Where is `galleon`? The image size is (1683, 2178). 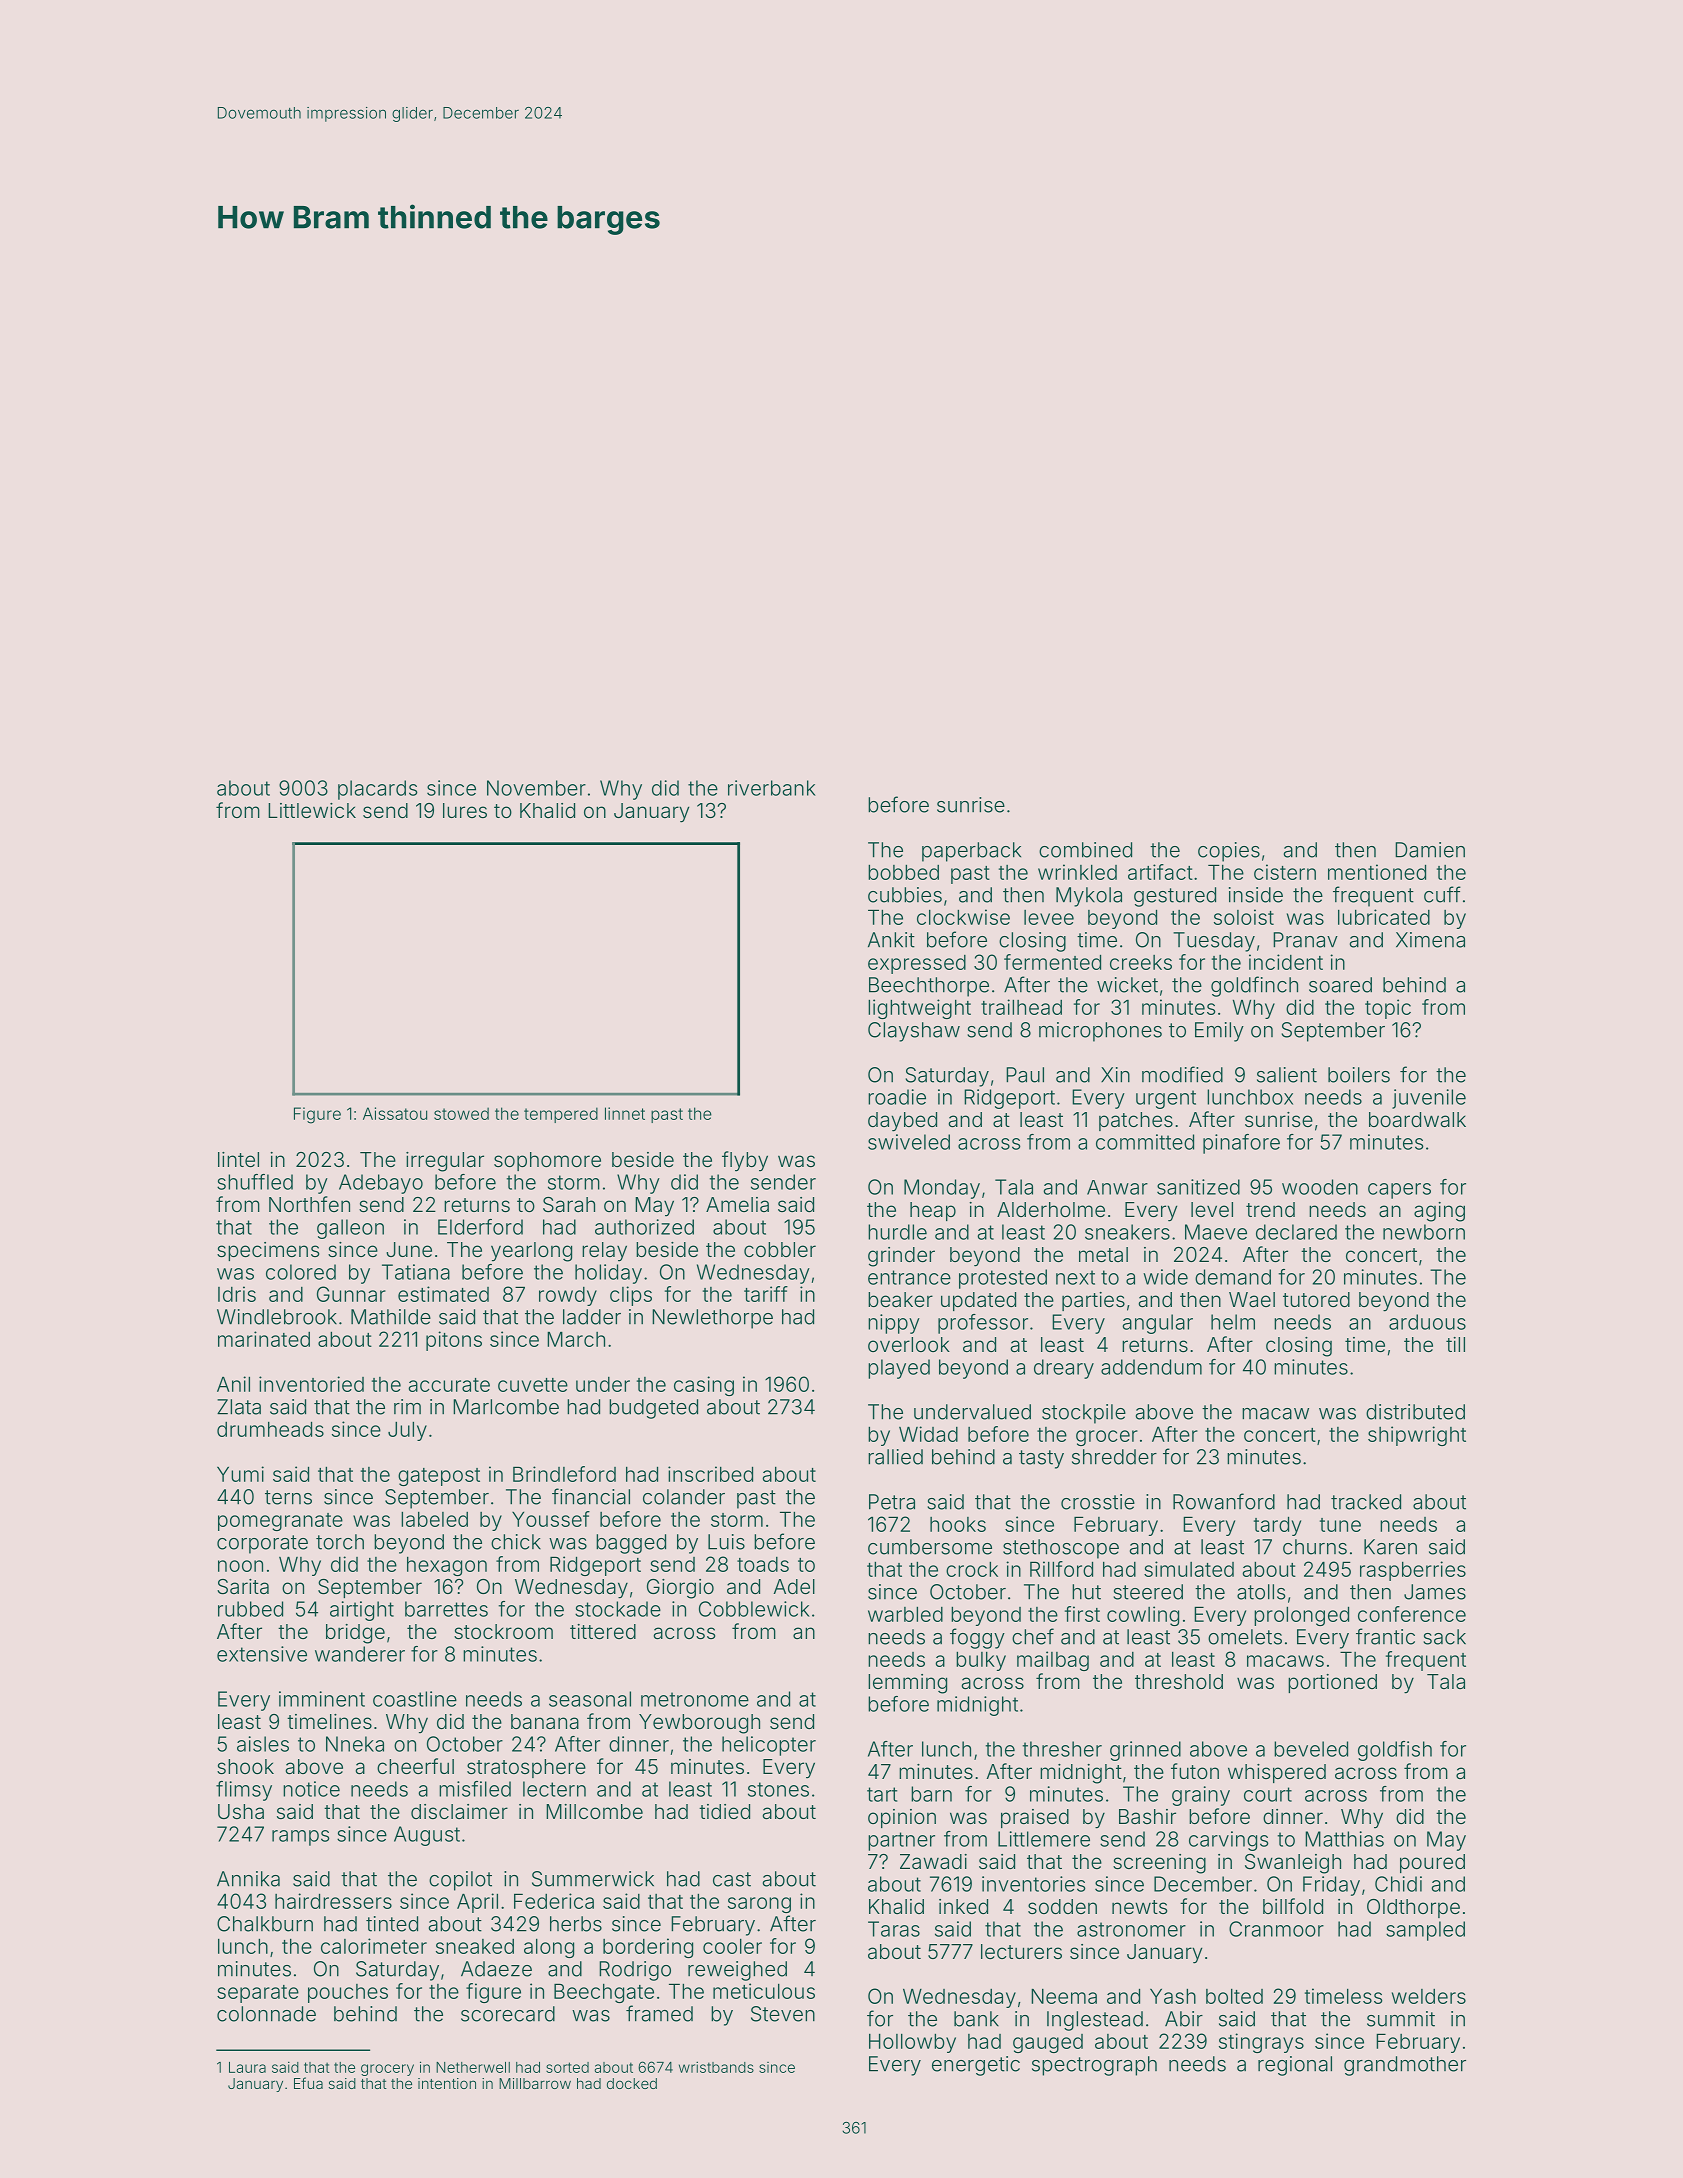 galleon is located at coordinates (350, 1229).
